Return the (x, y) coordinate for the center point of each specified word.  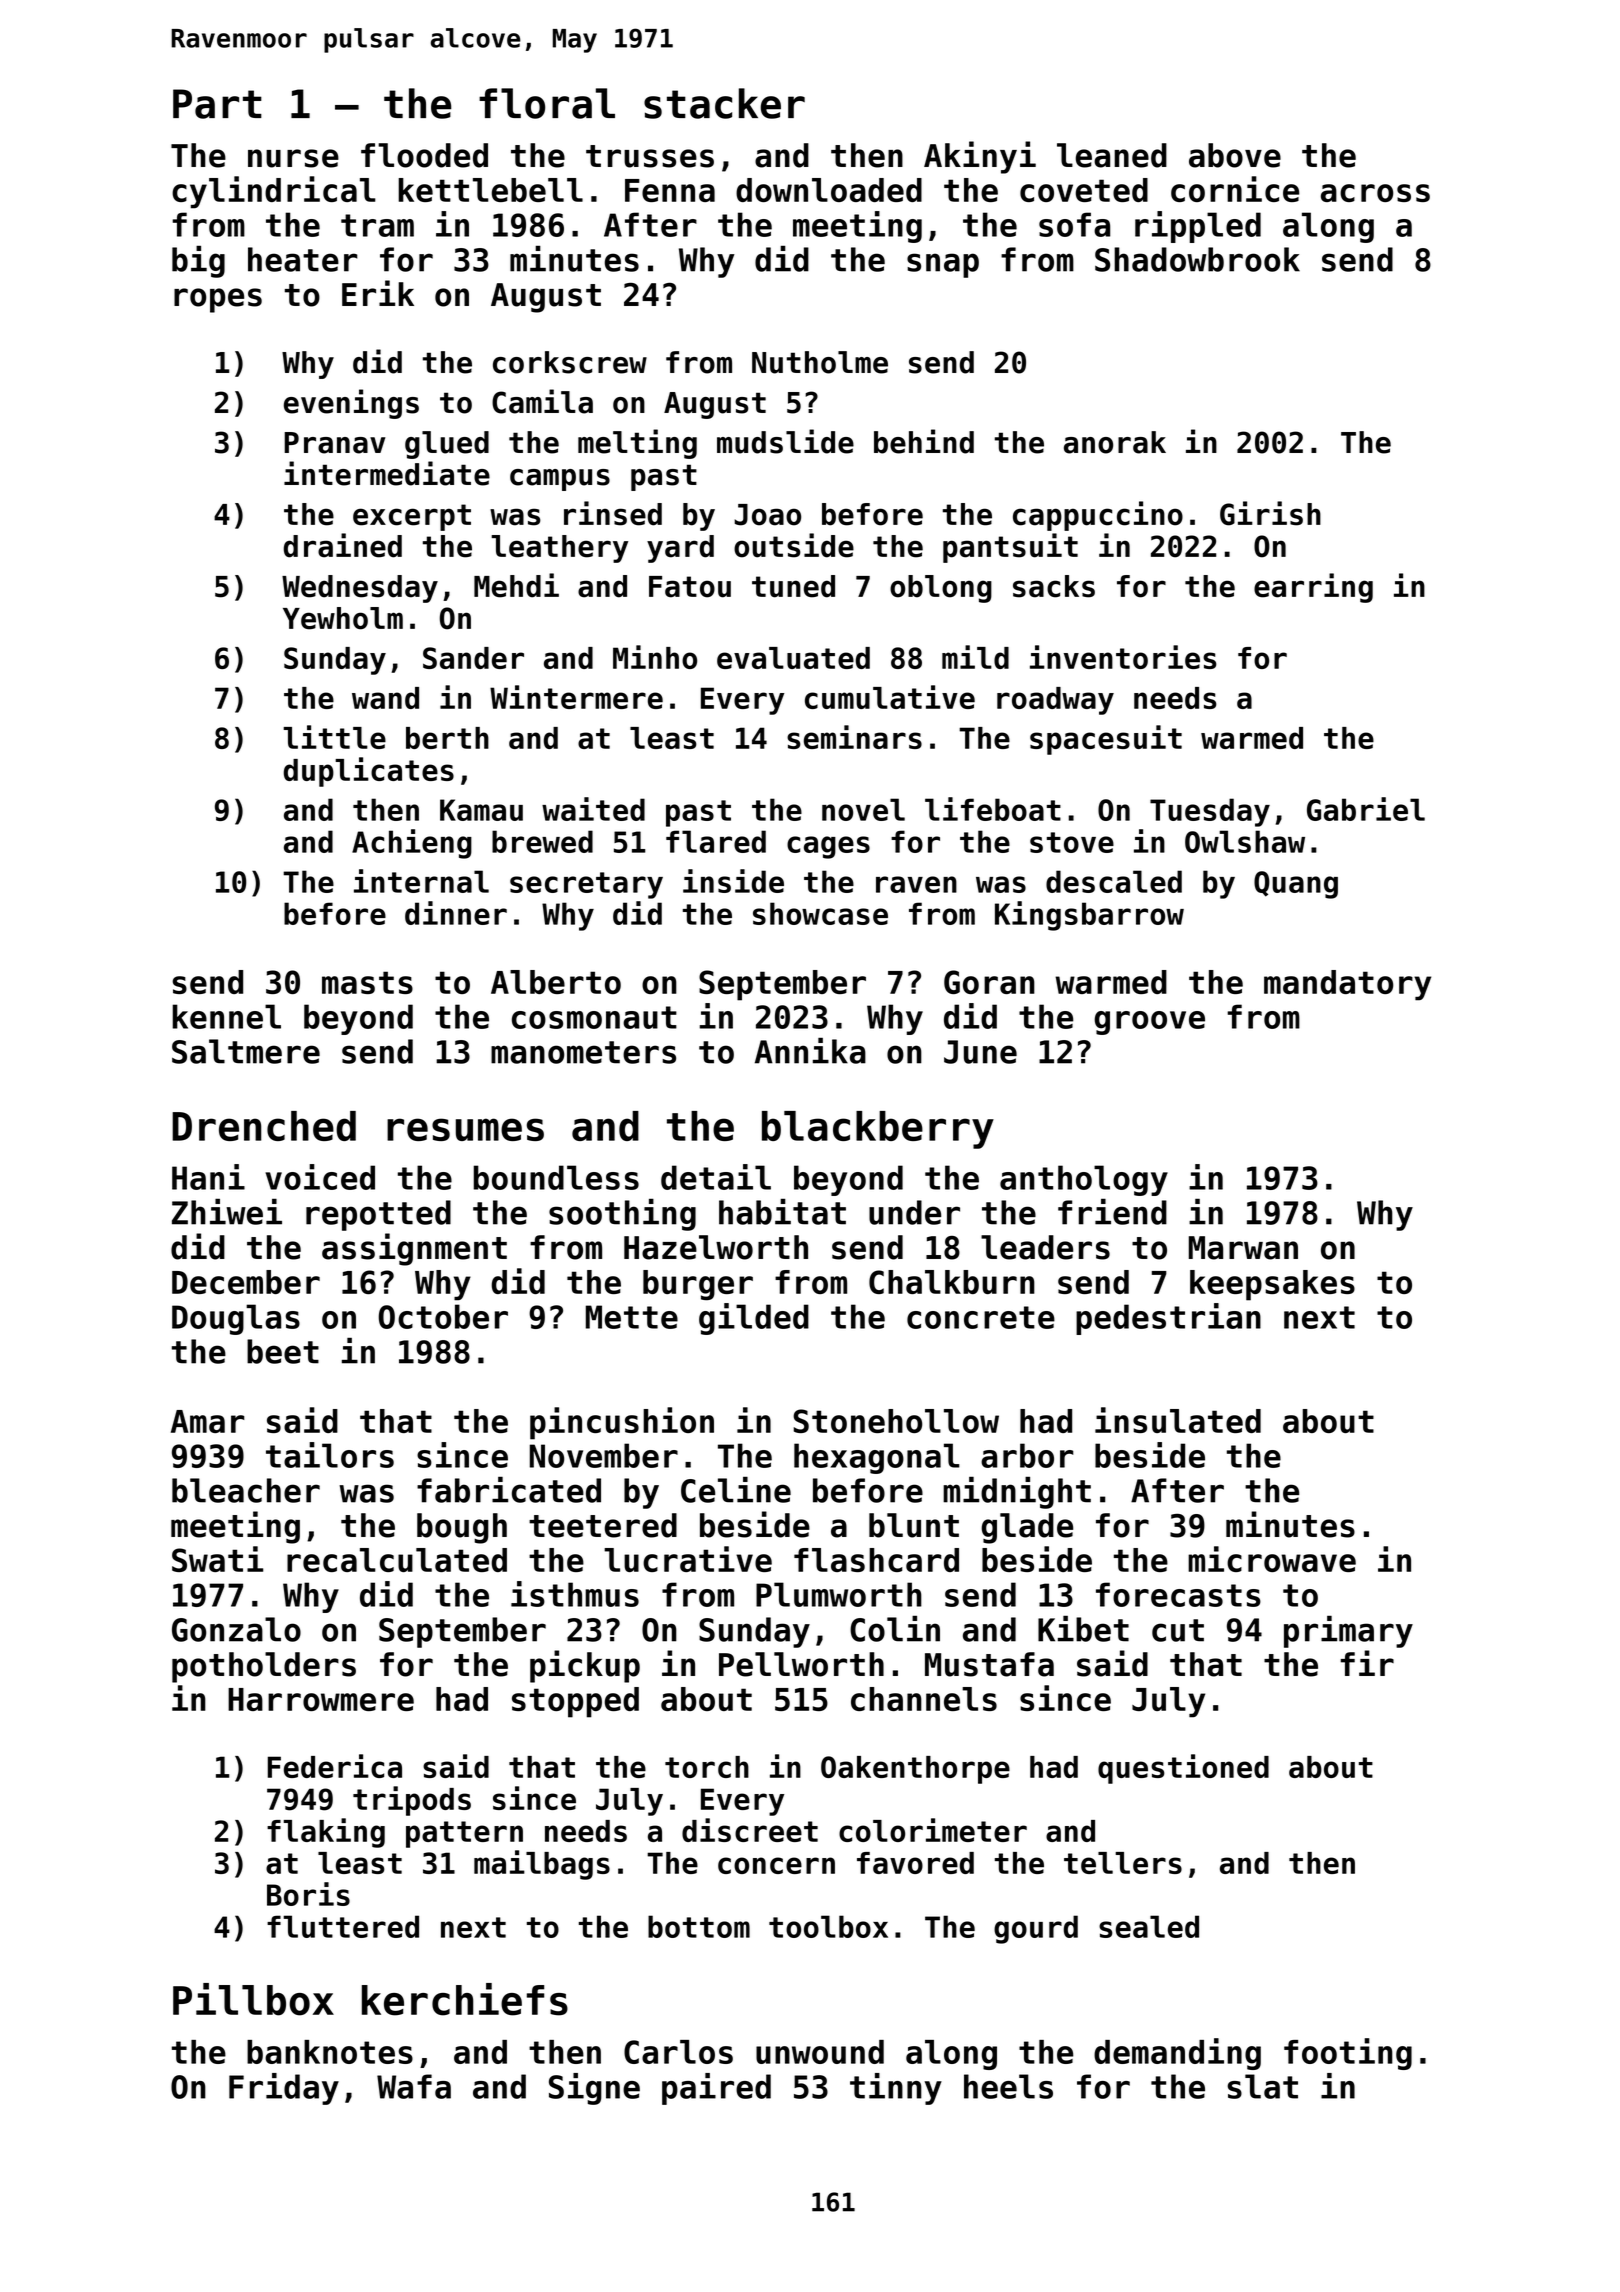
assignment (414, 1249)
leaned (1112, 155)
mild (975, 657)
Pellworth (801, 1664)
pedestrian (1168, 1319)
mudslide (785, 441)
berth (447, 738)
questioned (1183, 1769)
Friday (284, 2089)
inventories (1123, 657)
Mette (632, 1317)
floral (547, 103)
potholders (264, 1667)
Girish (1270, 513)
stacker (724, 103)
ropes (218, 300)
